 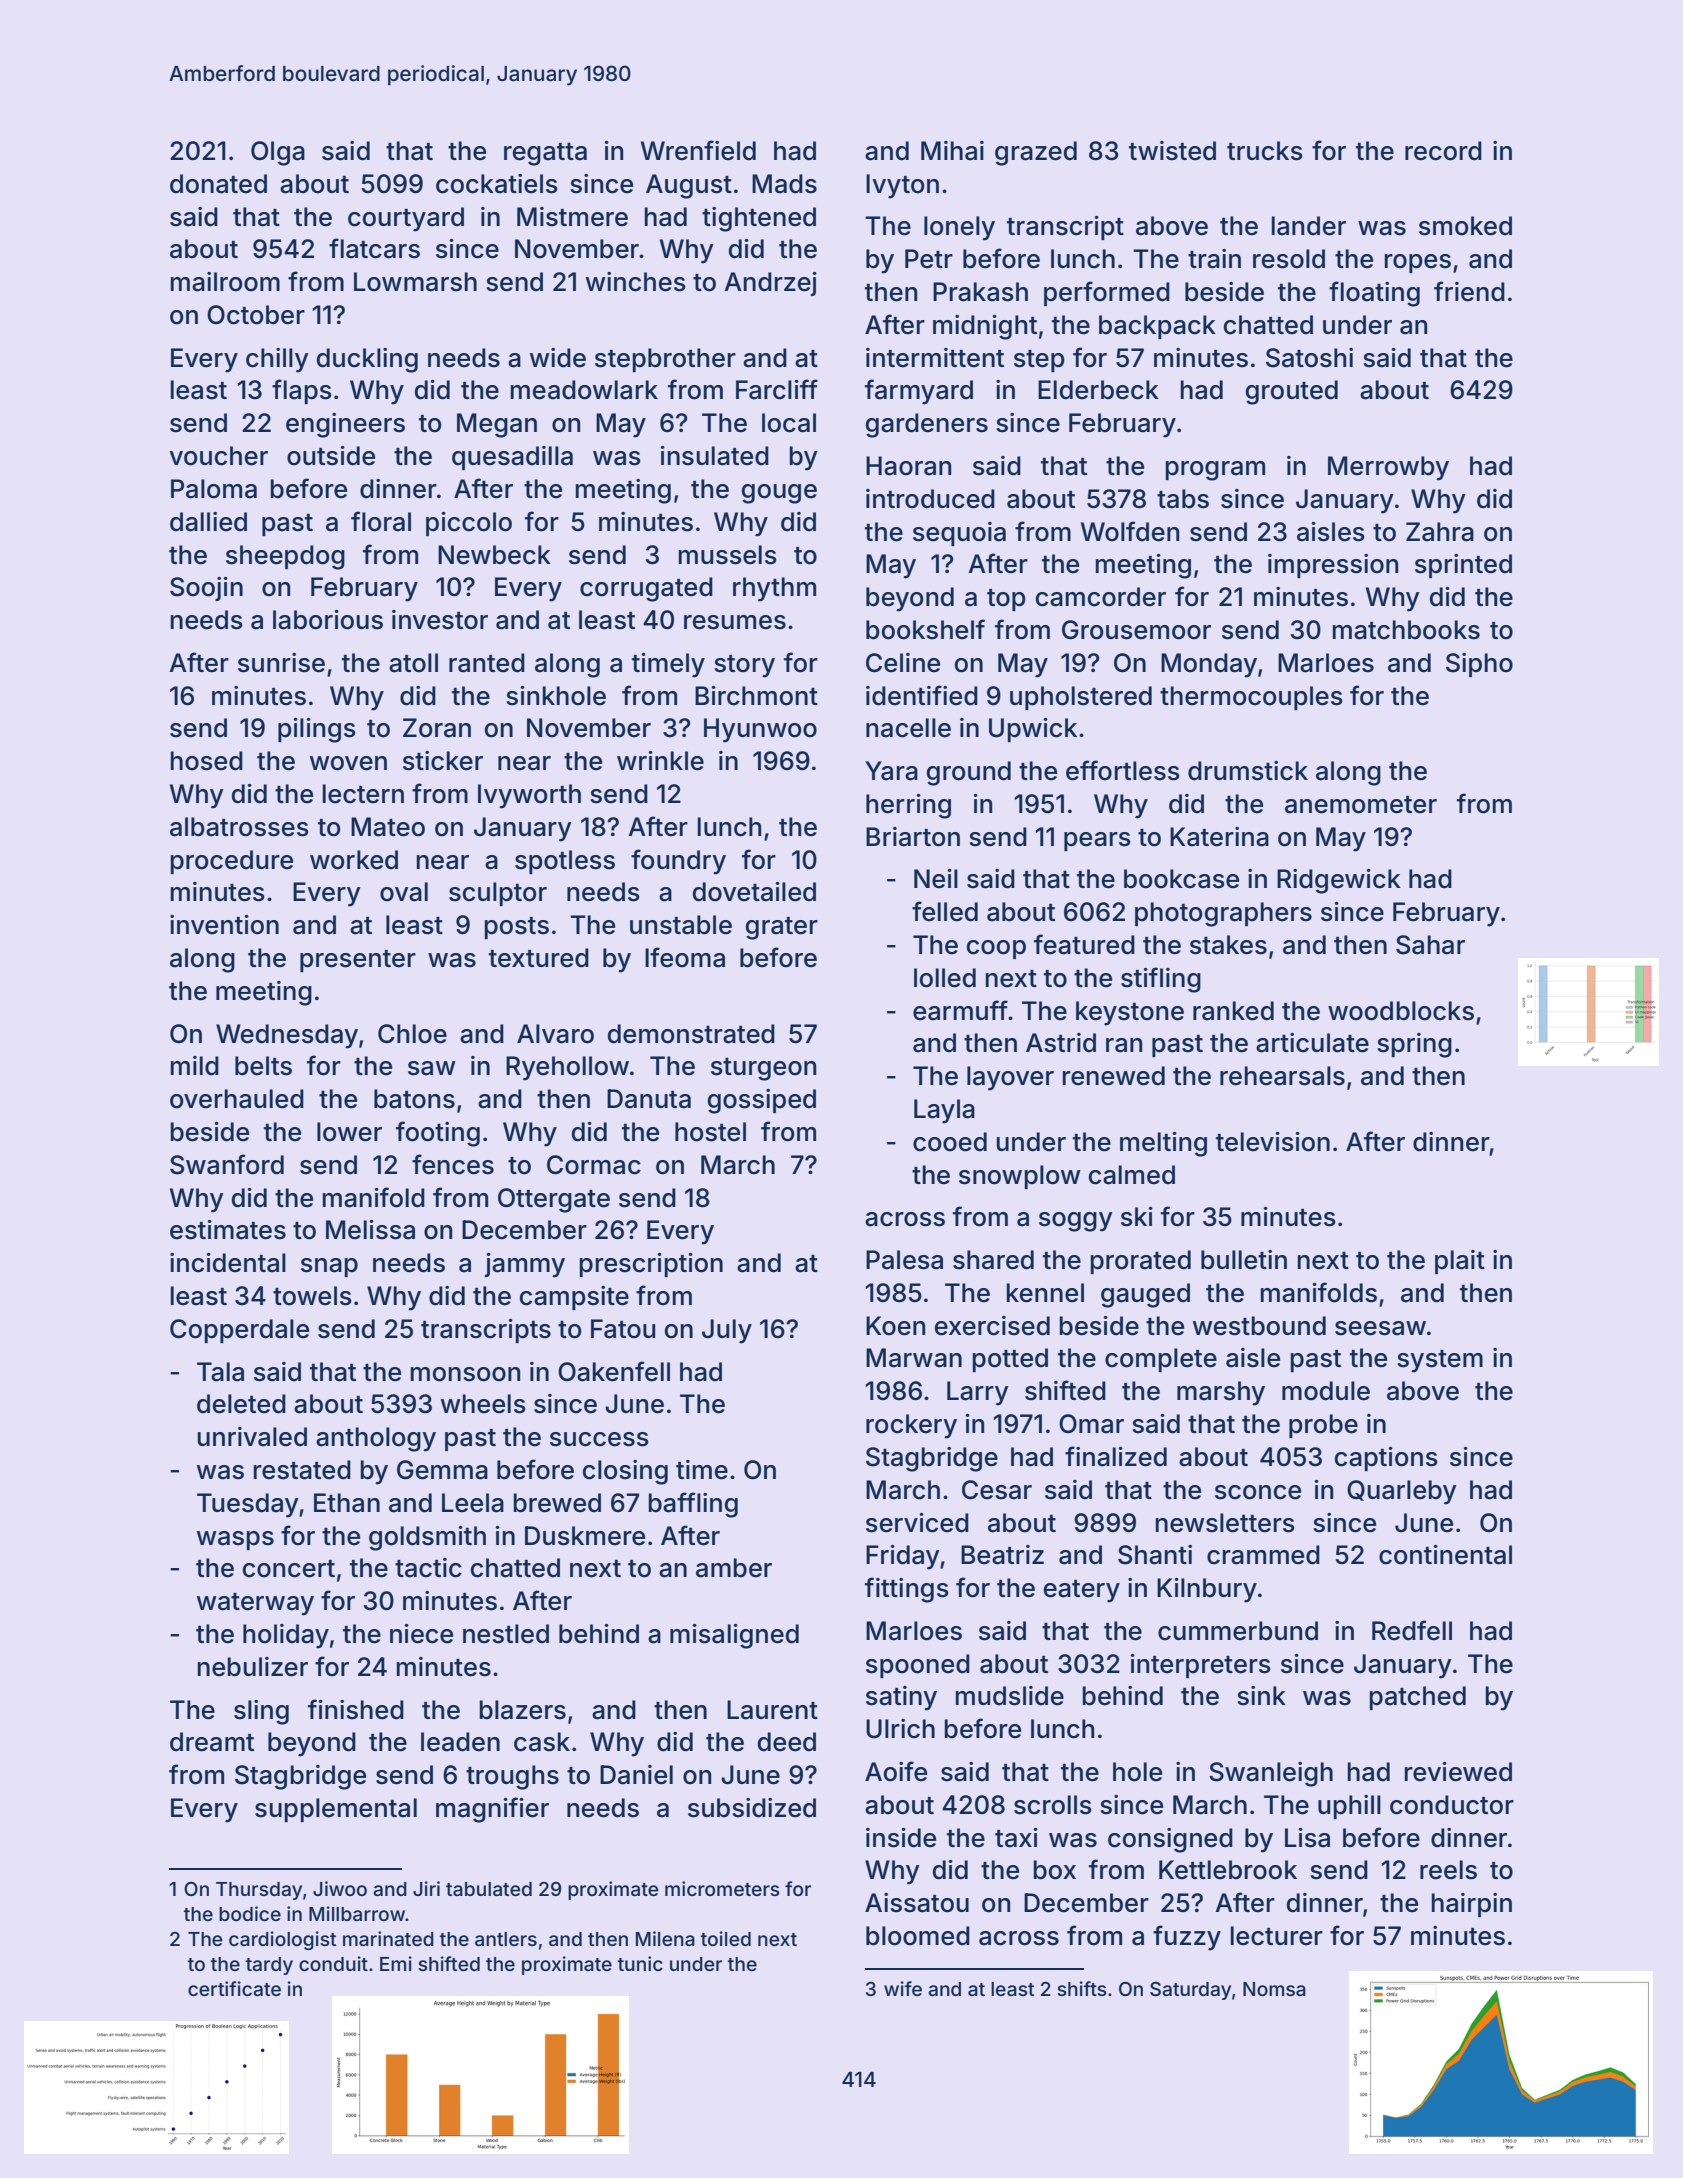 I want to click on certificate, so click(x=234, y=1988).
